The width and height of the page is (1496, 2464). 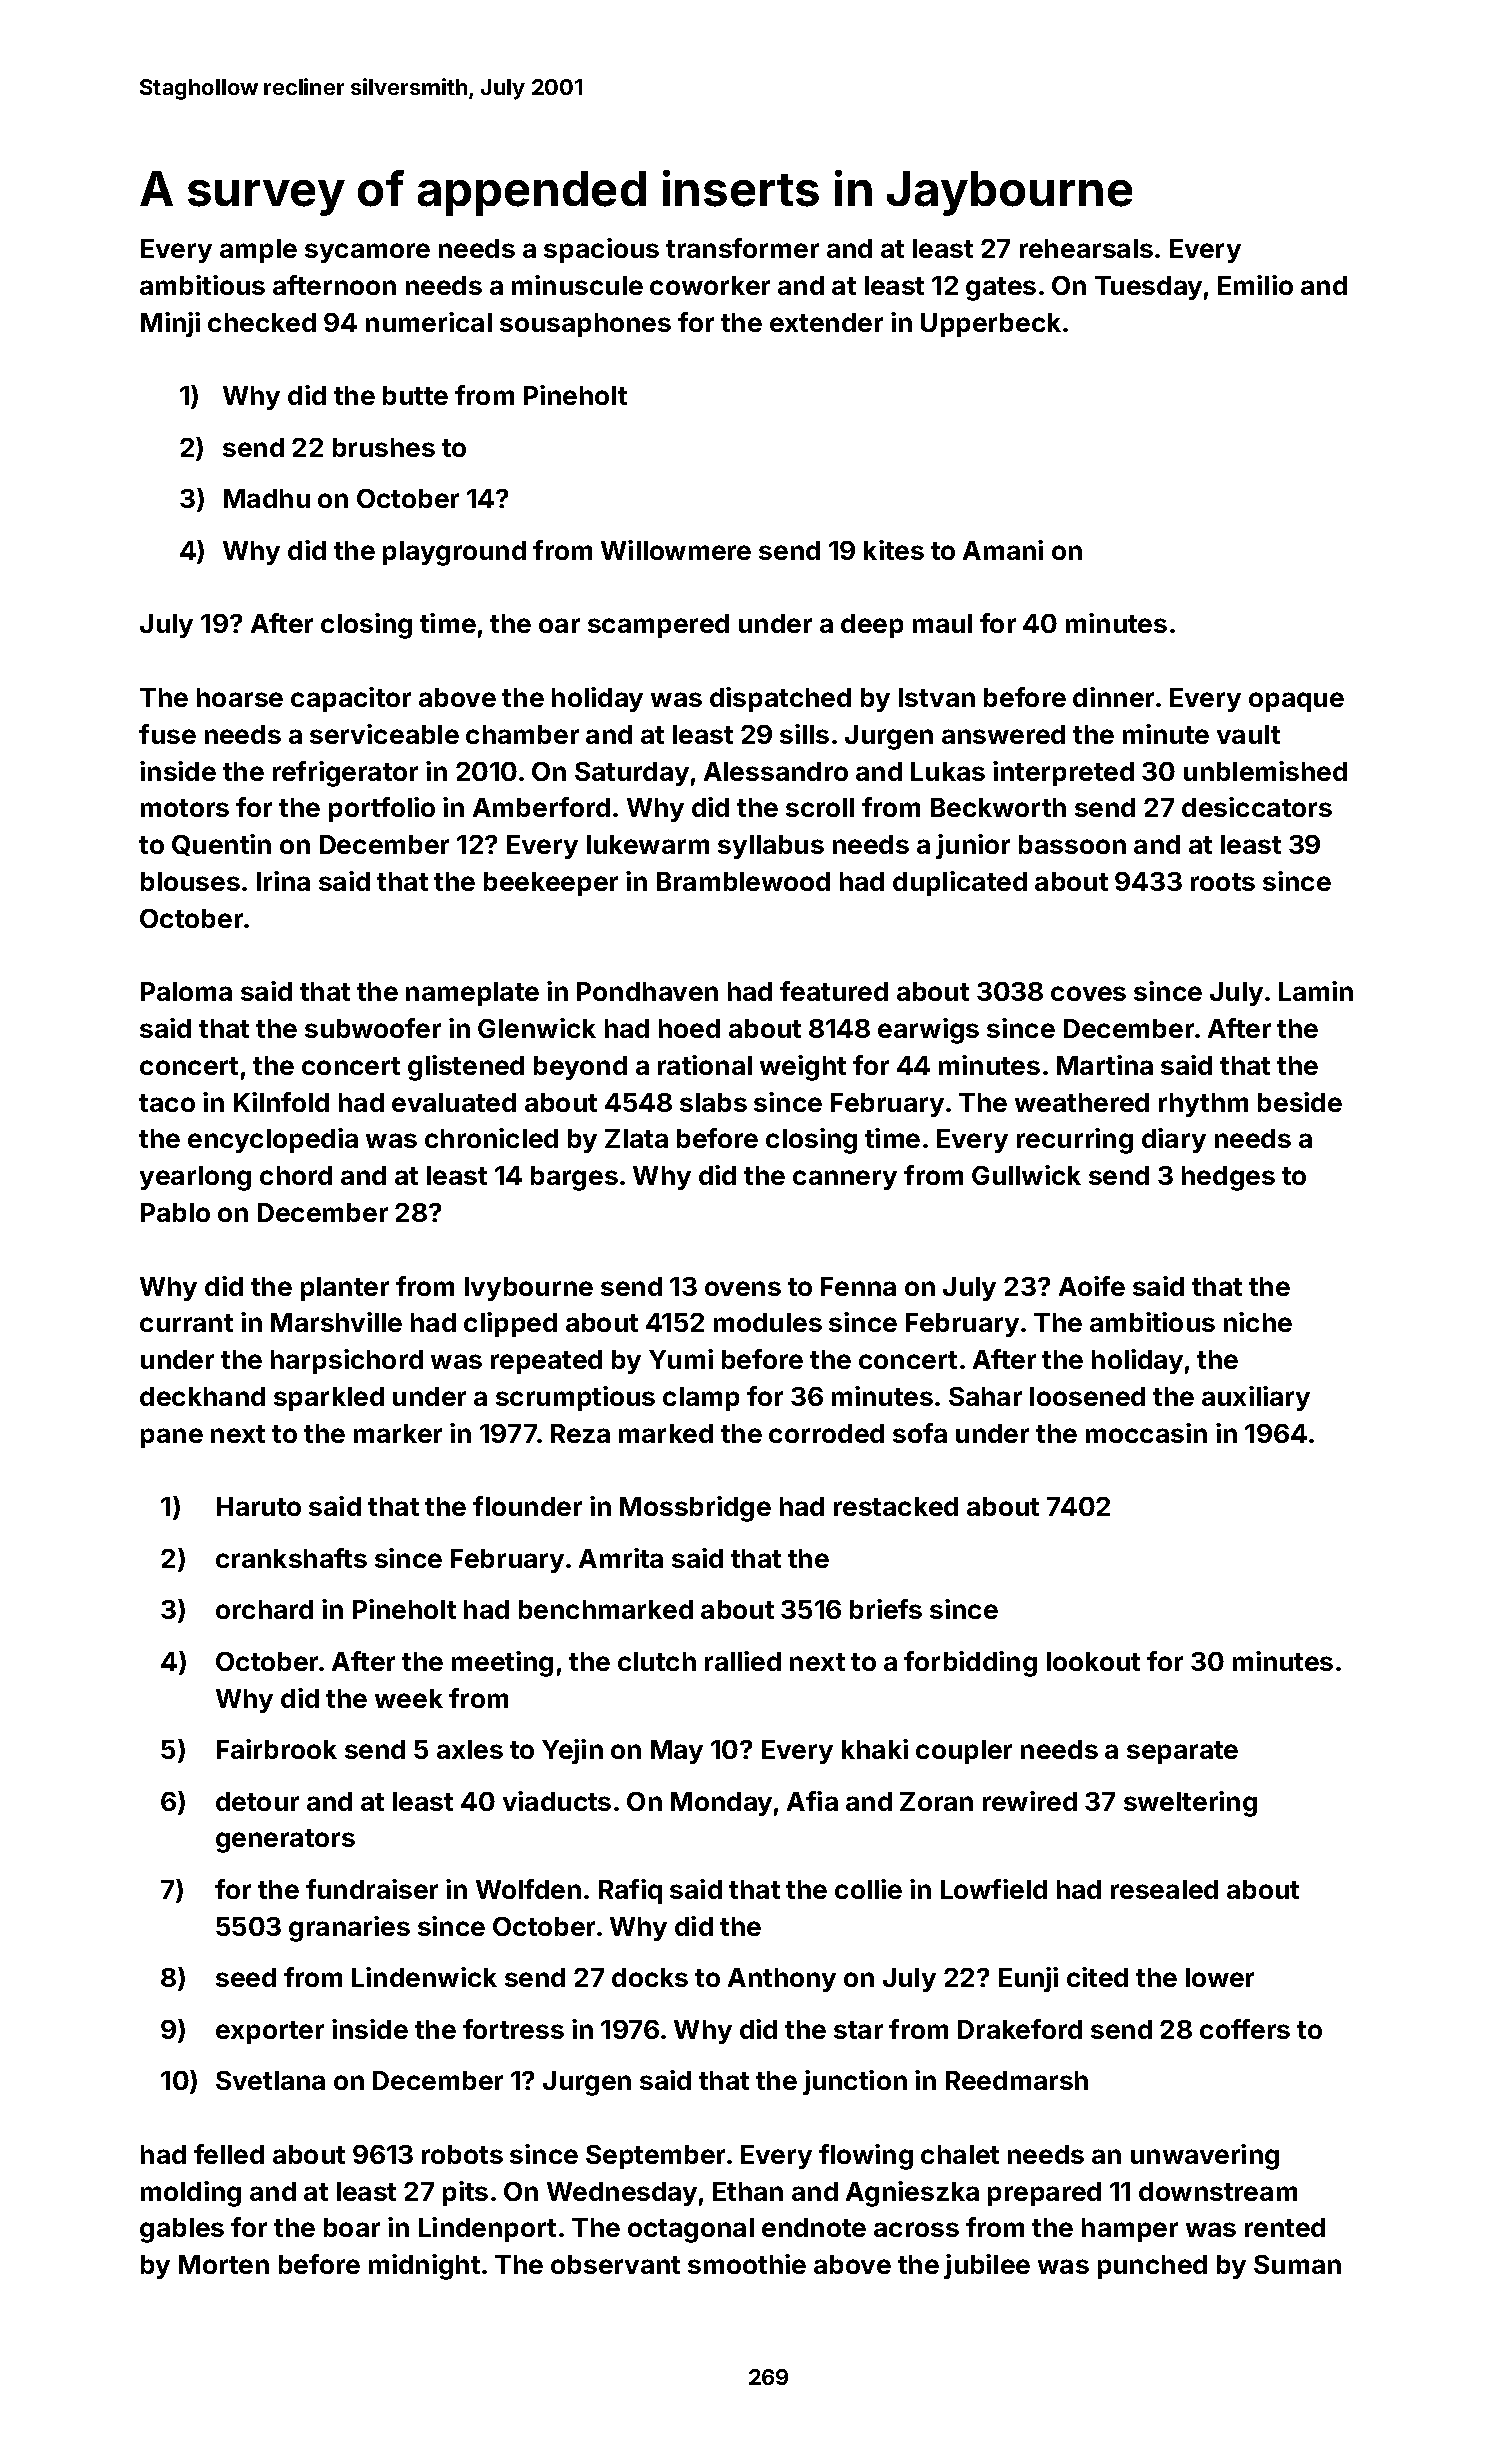 What do you see at coordinates (648, 844) in the page?
I see `lukewarm` at bounding box center [648, 844].
